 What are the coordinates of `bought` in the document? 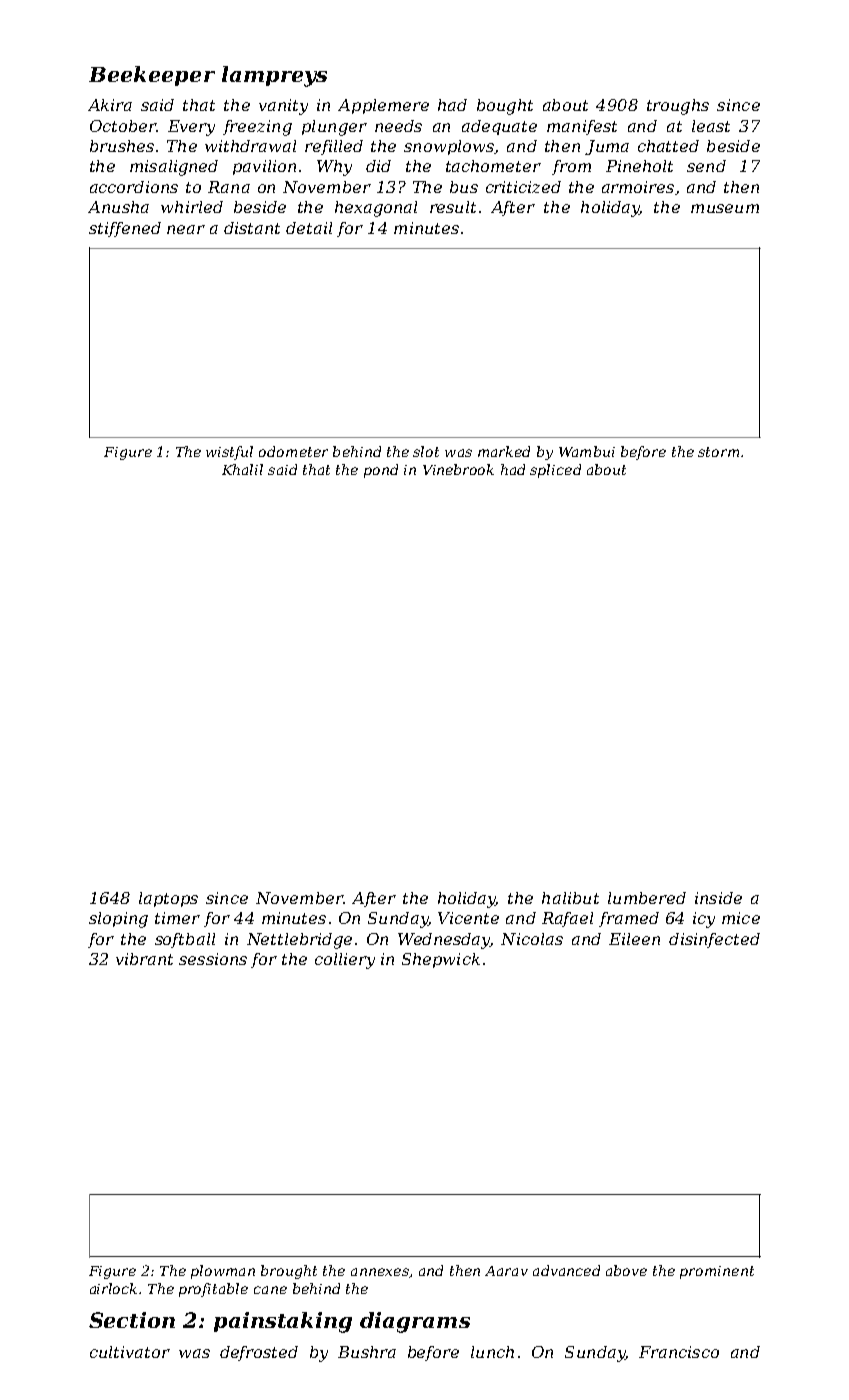 It's located at (505, 107).
